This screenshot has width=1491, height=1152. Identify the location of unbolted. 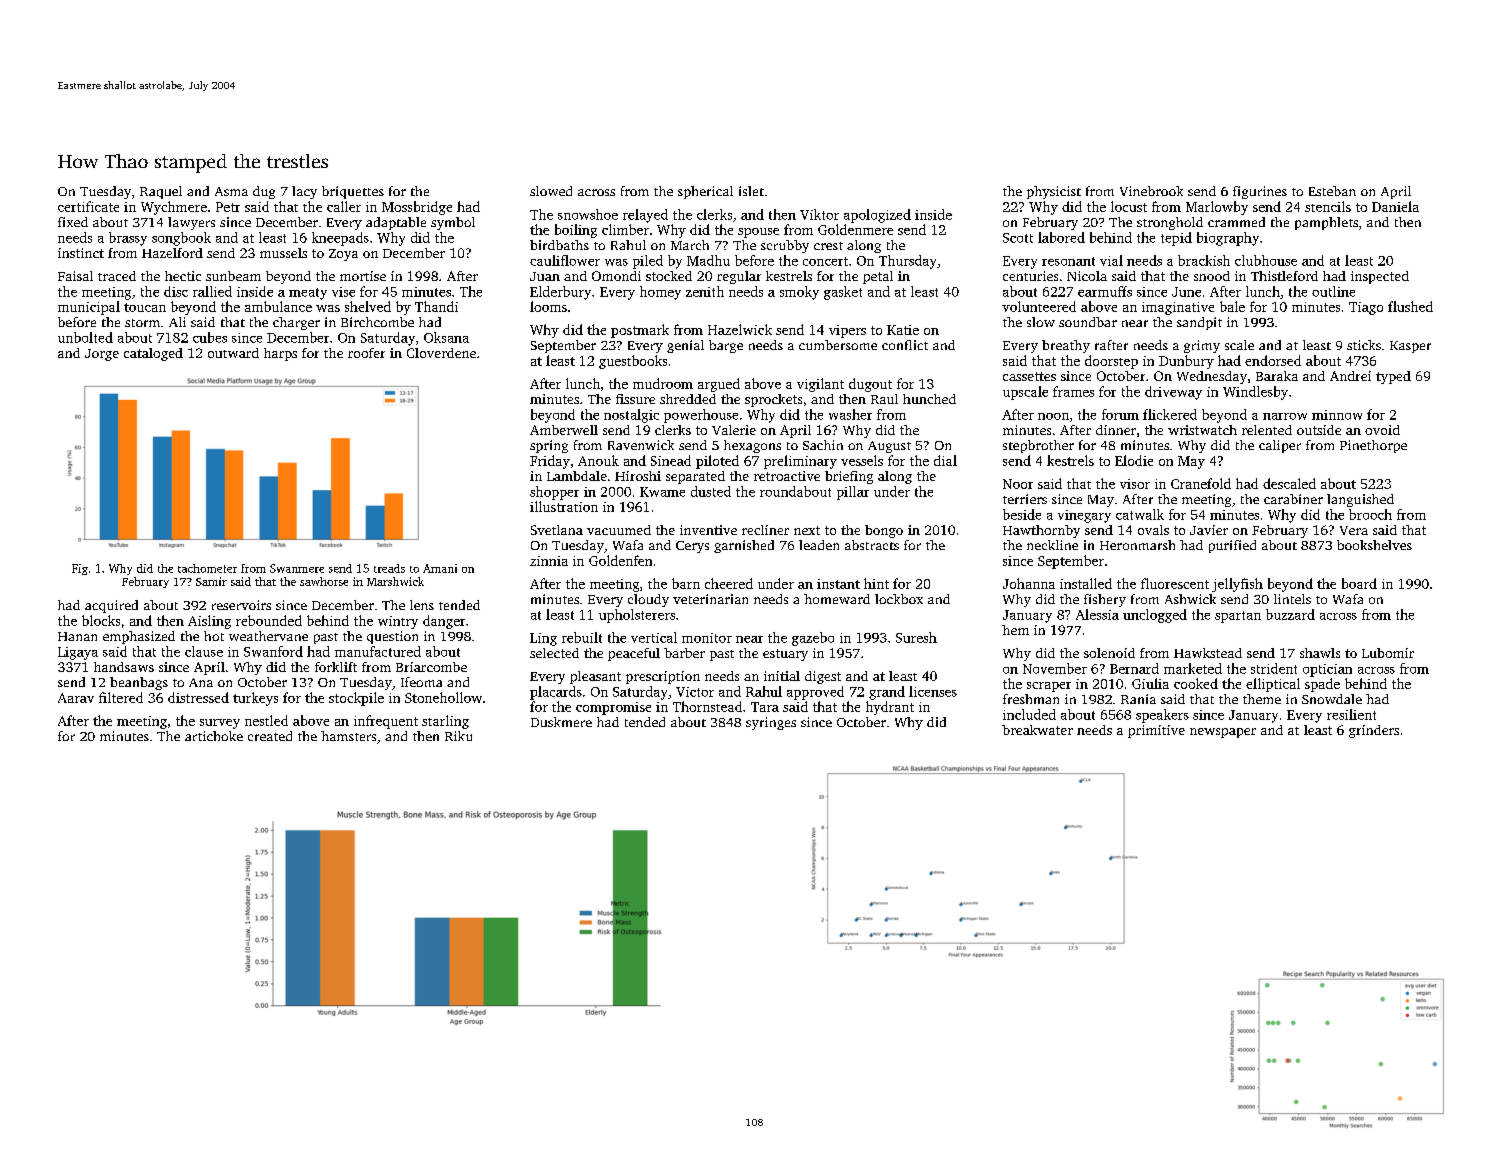
(85, 337).
